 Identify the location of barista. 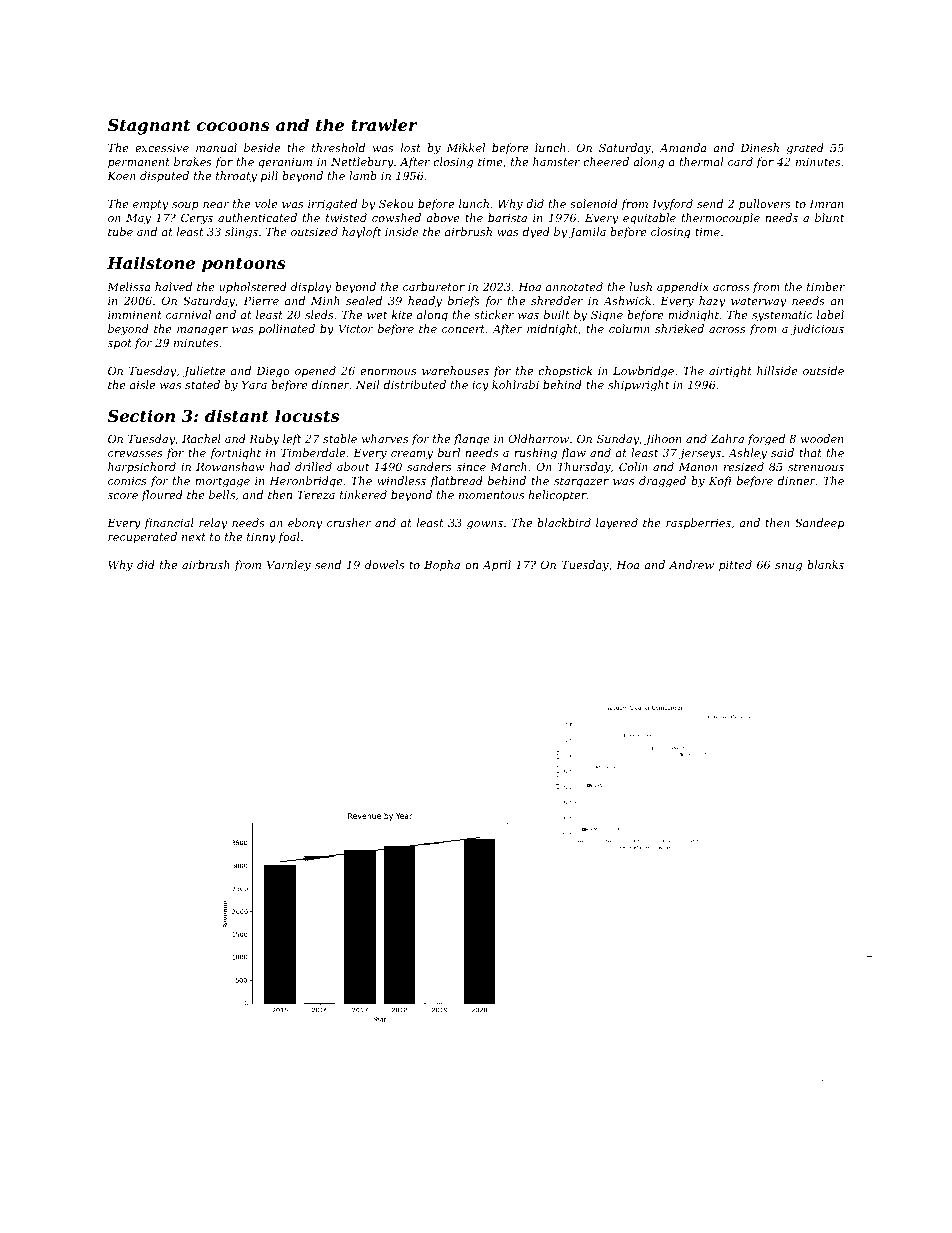
(507, 217).
